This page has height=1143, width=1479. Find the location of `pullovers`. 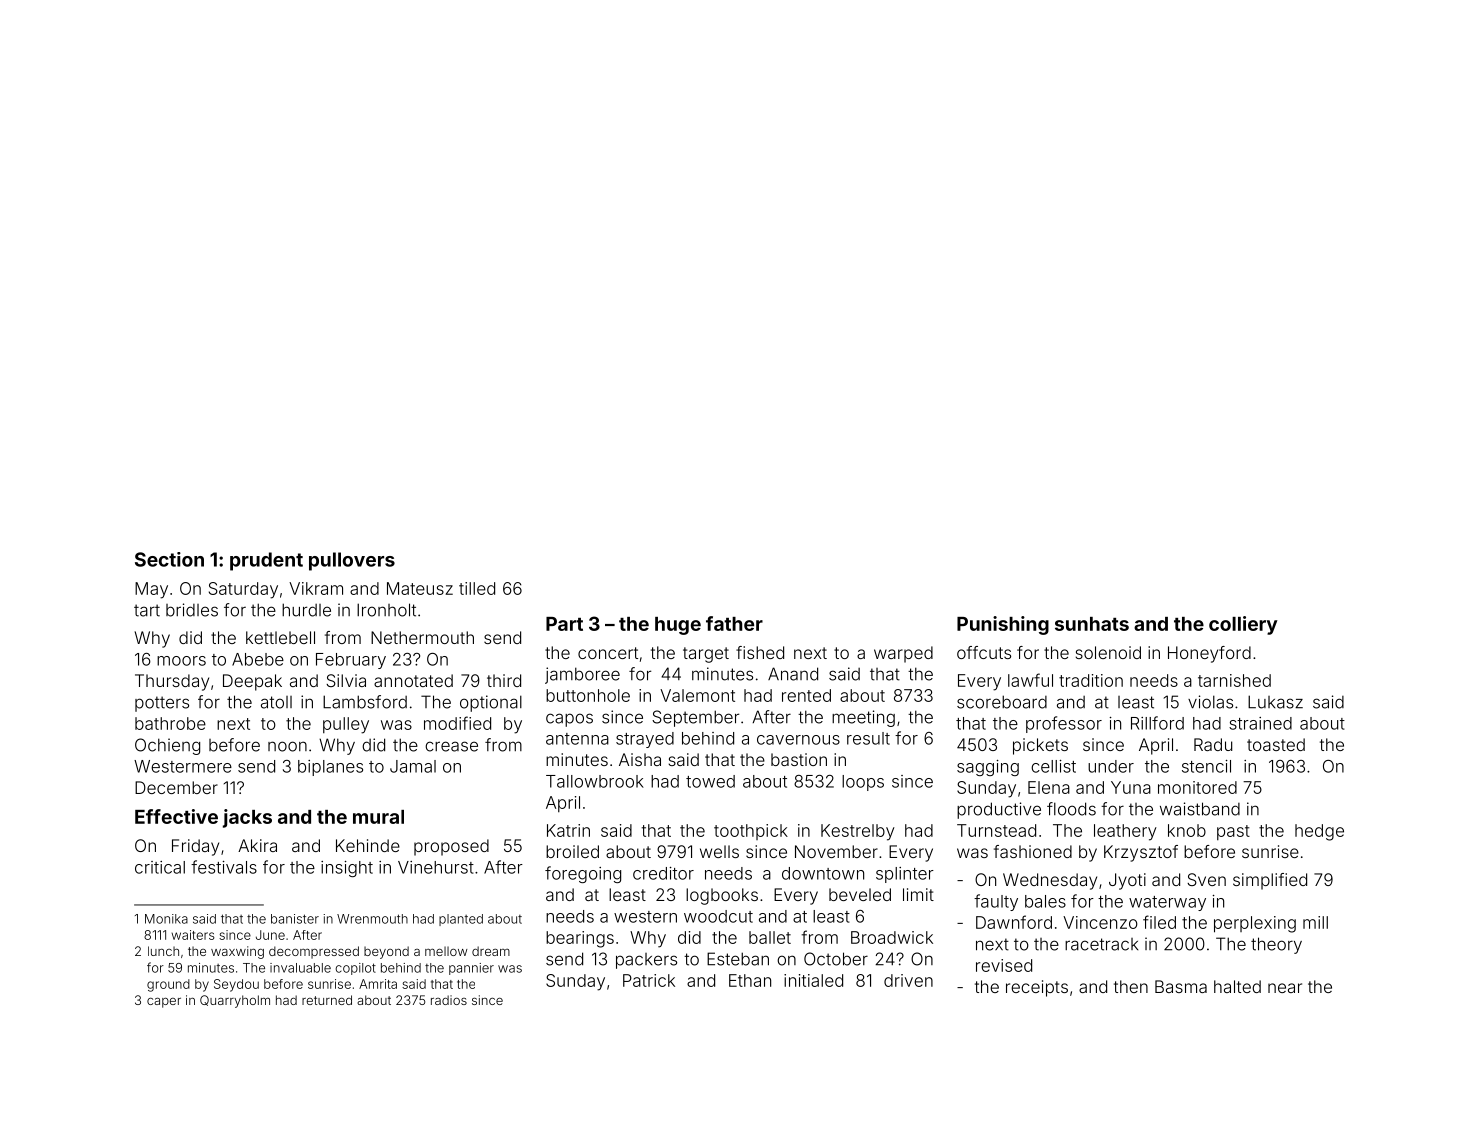

pullovers is located at coordinates (352, 561).
